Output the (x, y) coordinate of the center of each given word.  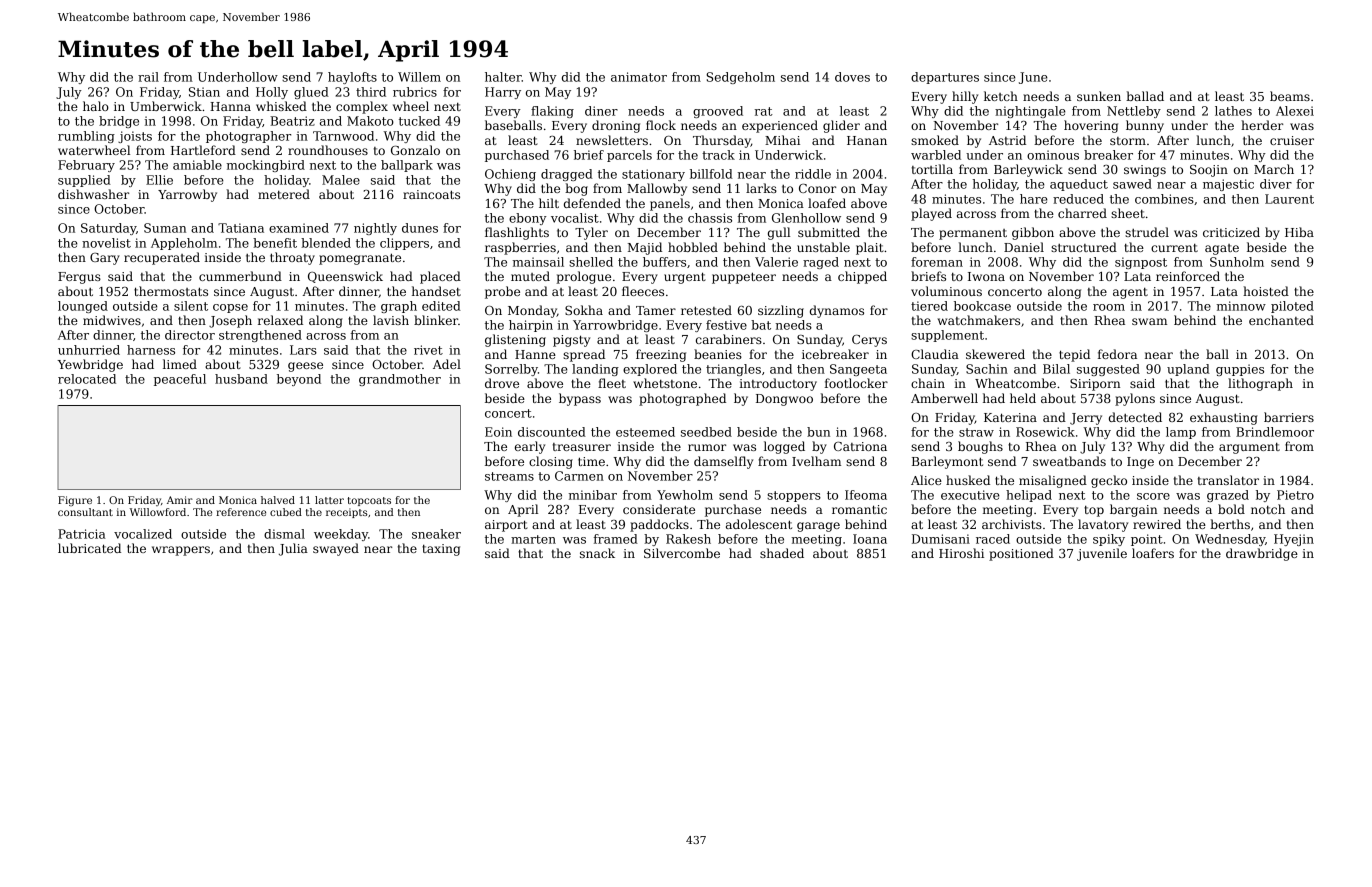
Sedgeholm (740, 78)
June (1033, 78)
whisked (281, 106)
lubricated (89, 548)
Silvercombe (682, 553)
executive (970, 495)
